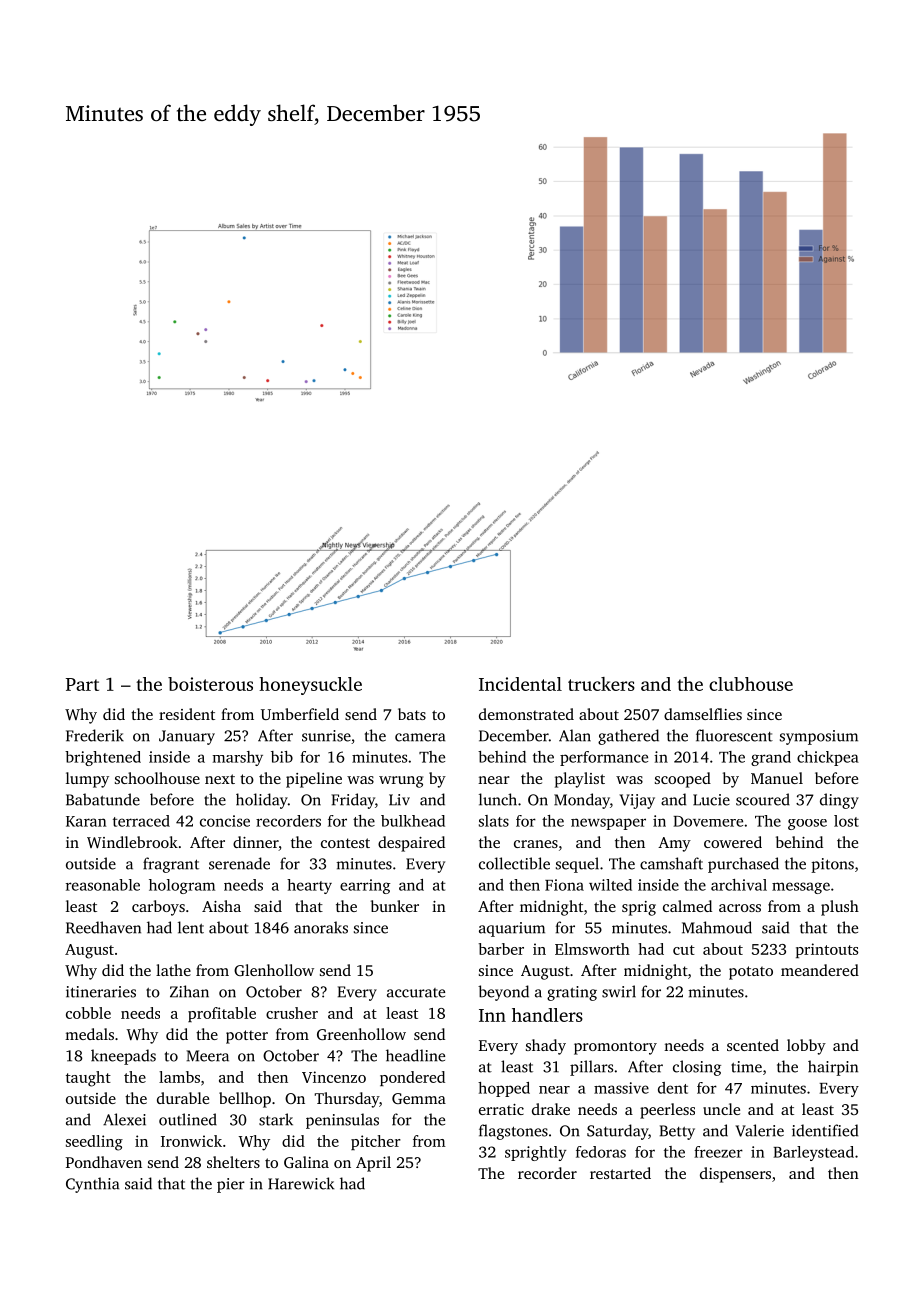  What do you see at coordinates (361, 1034) in the screenshot?
I see `Greenhollow` at bounding box center [361, 1034].
